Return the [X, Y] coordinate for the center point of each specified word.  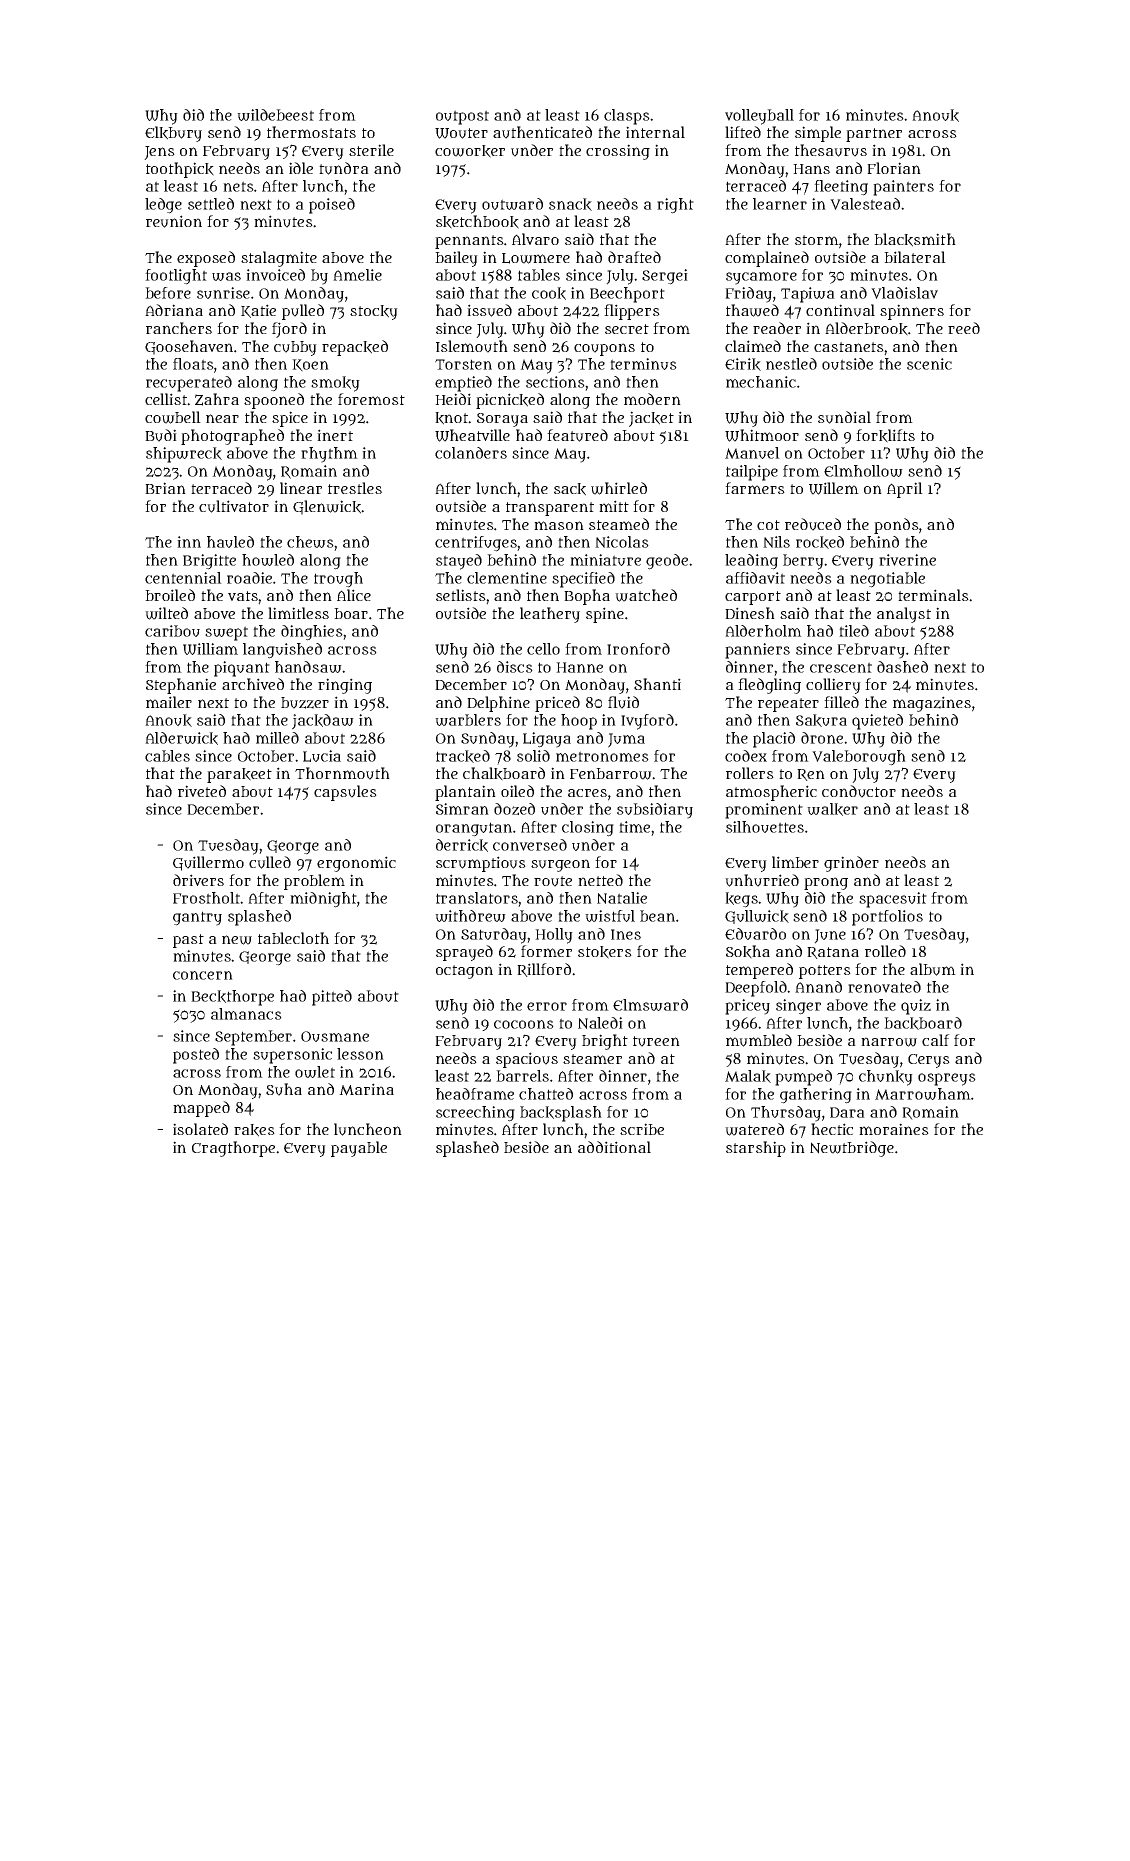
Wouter [461, 133]
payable [359, 1149]
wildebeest [275, 115]
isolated [200, 1129]
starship [756, 1149]
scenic [929, 364]
